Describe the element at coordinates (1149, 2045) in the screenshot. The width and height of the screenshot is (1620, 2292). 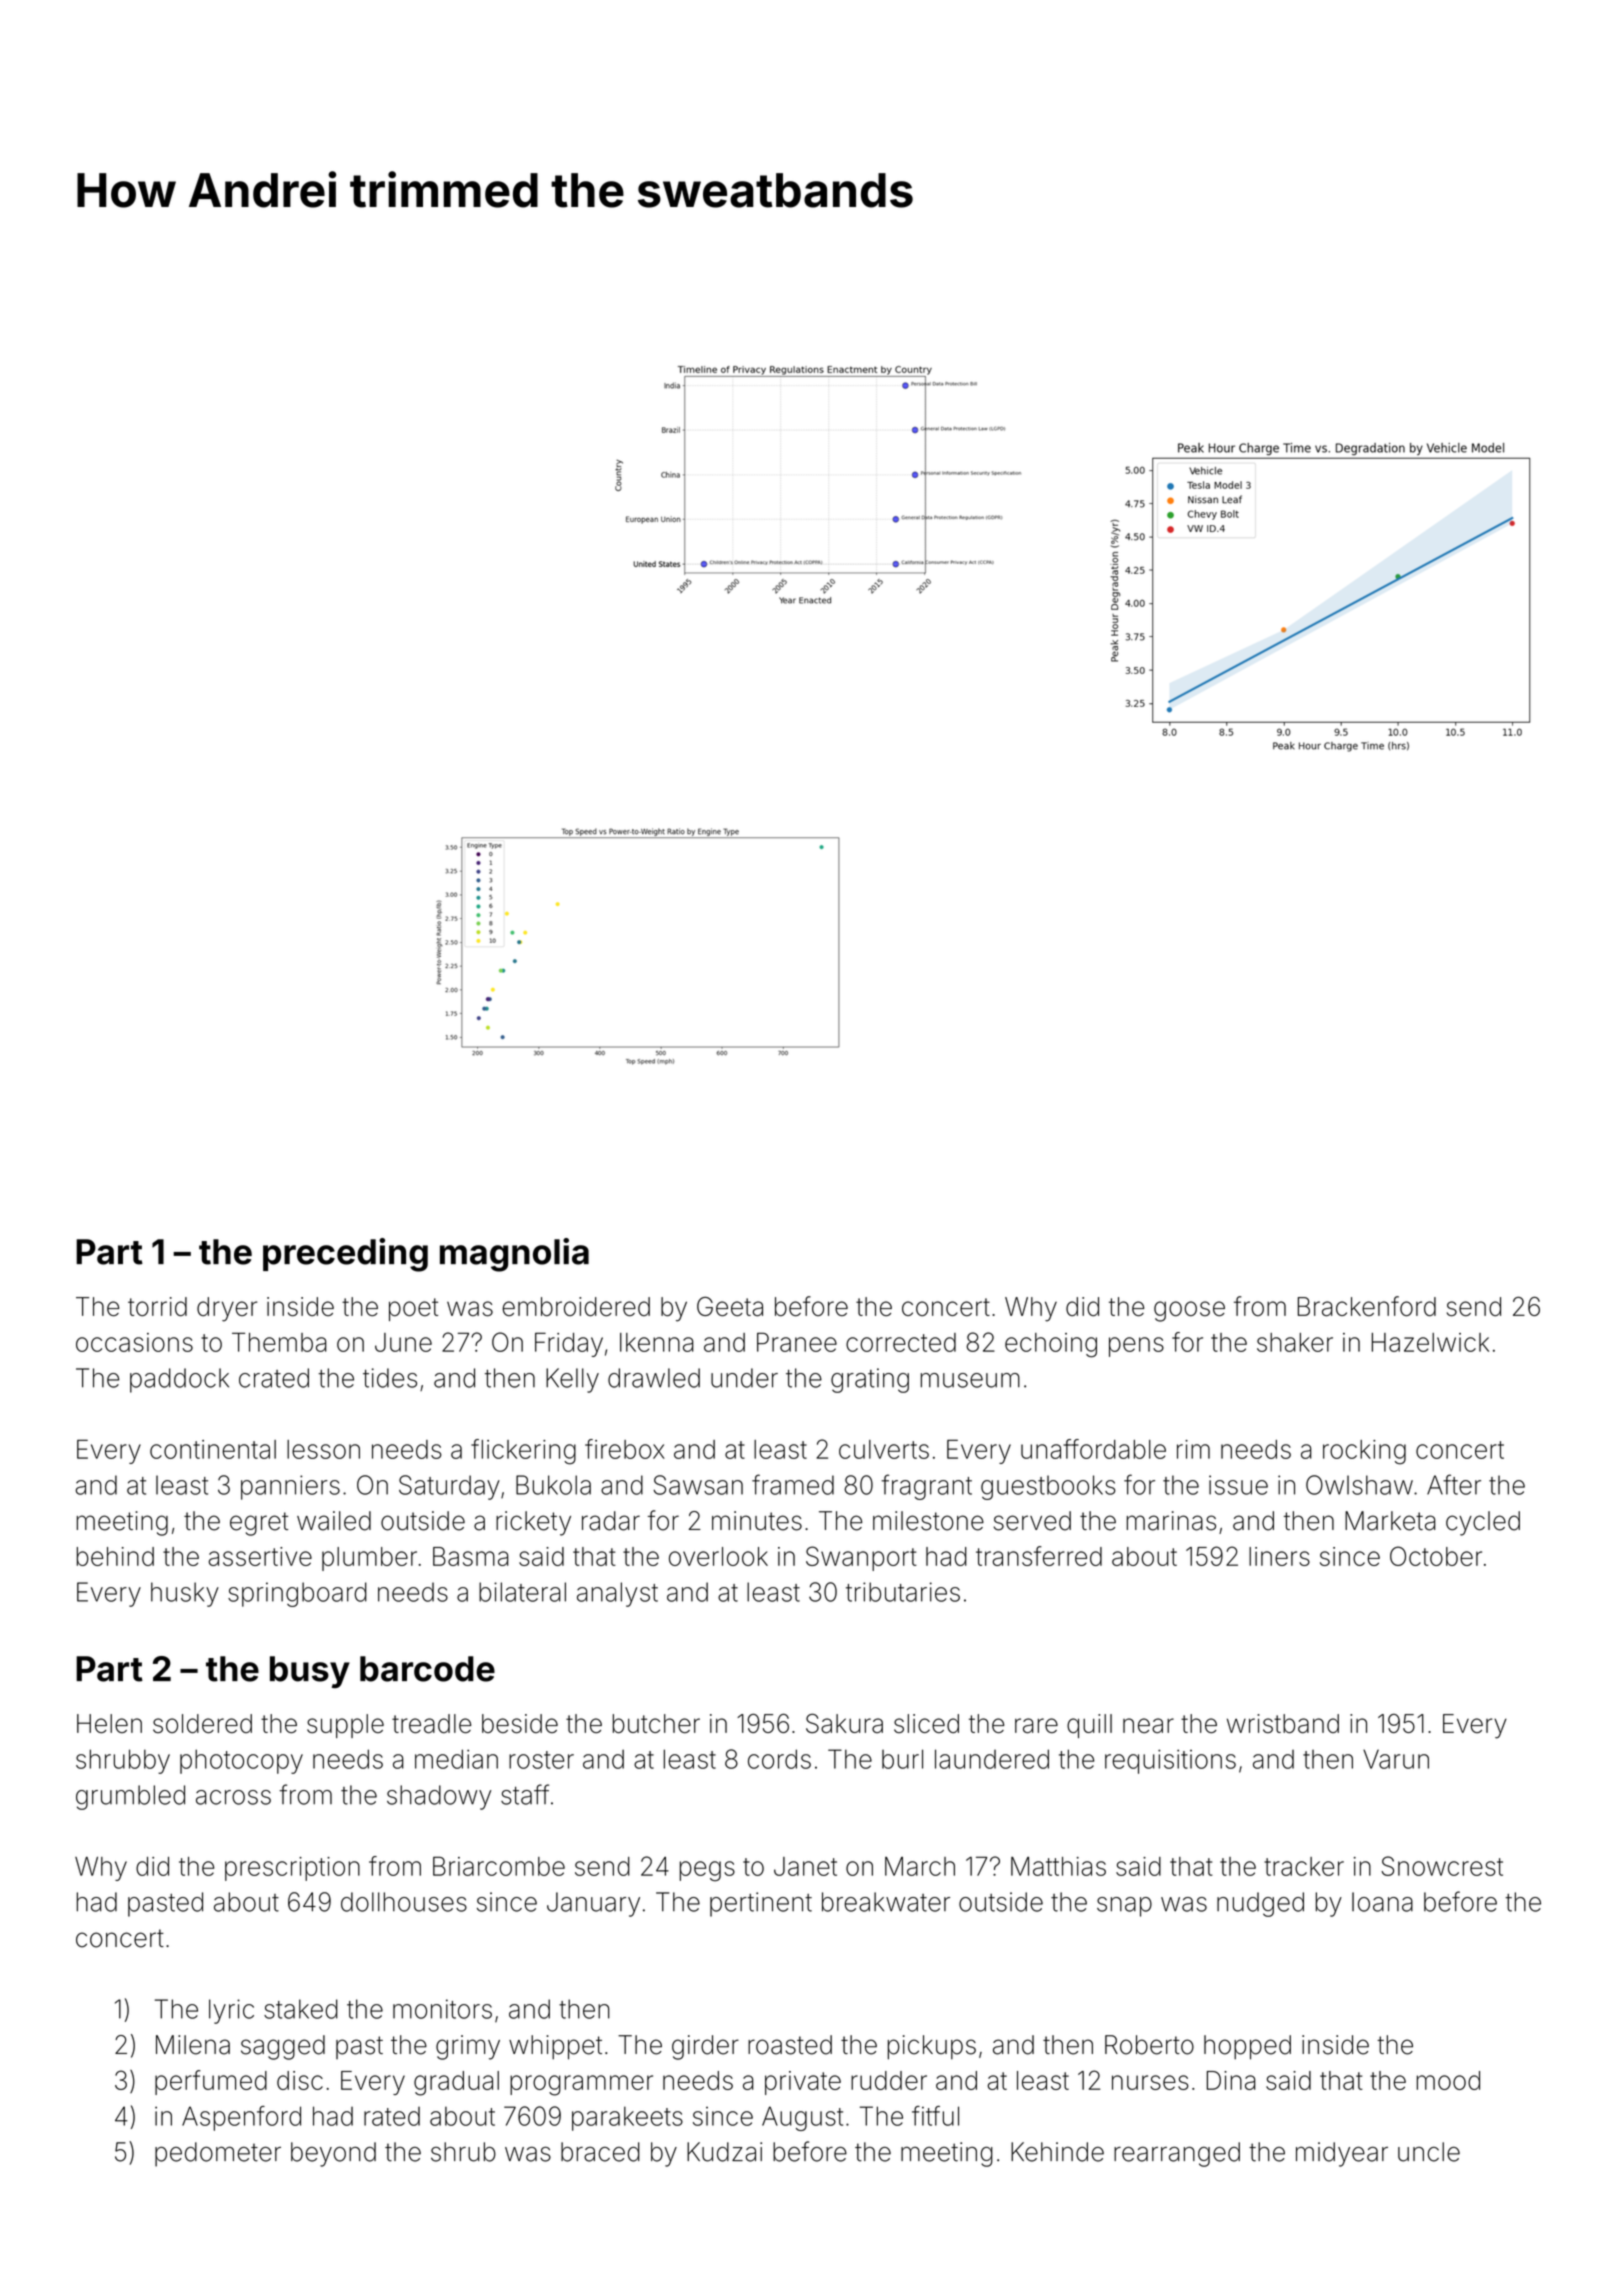
I see `Roberto` at that location.
